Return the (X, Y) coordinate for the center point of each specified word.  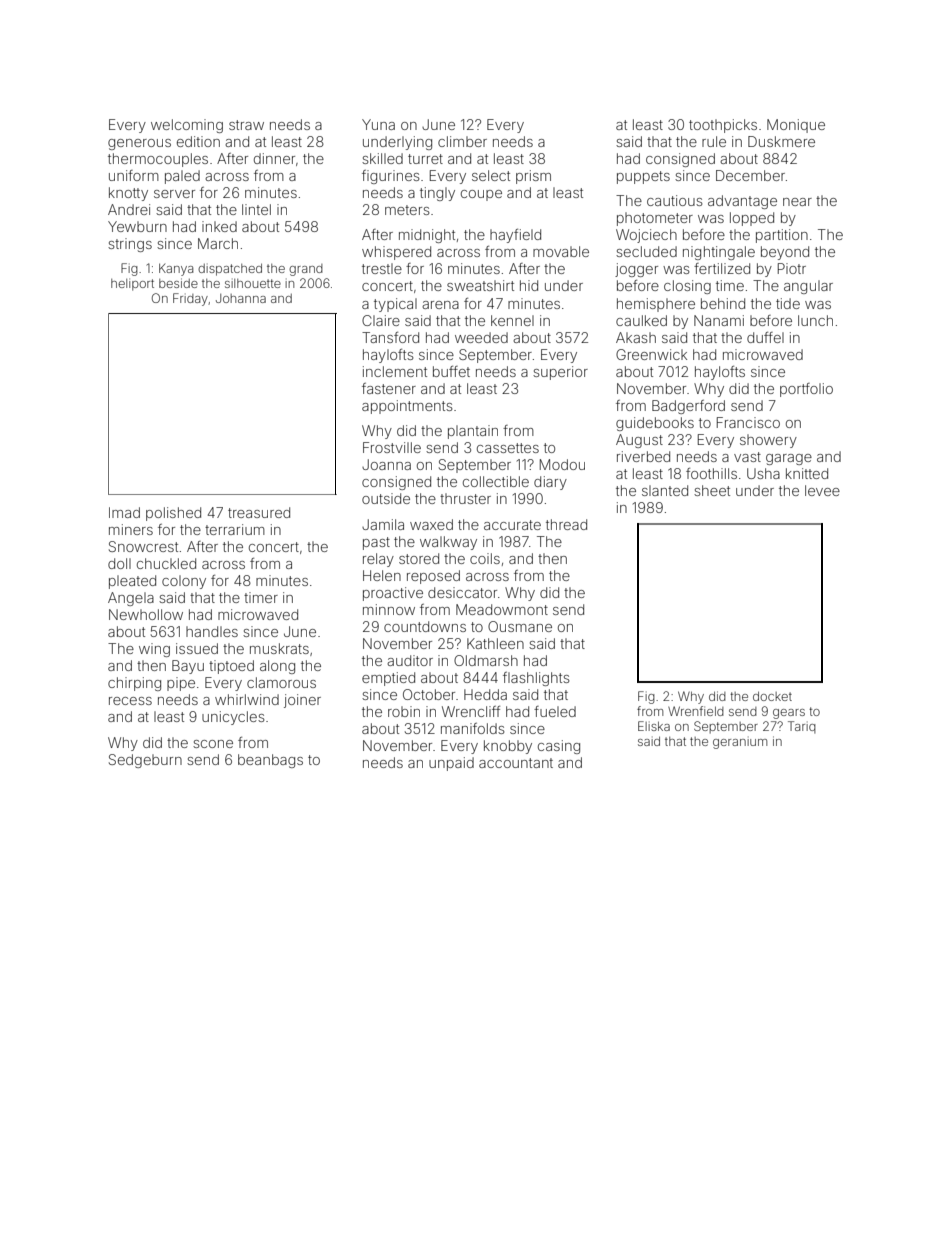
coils (485, 558)
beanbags (270, 761)
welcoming (187, 126)
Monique (796, 126)
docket (772, 696)
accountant (516, 763)
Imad (124, 512)
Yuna (378, 124)
